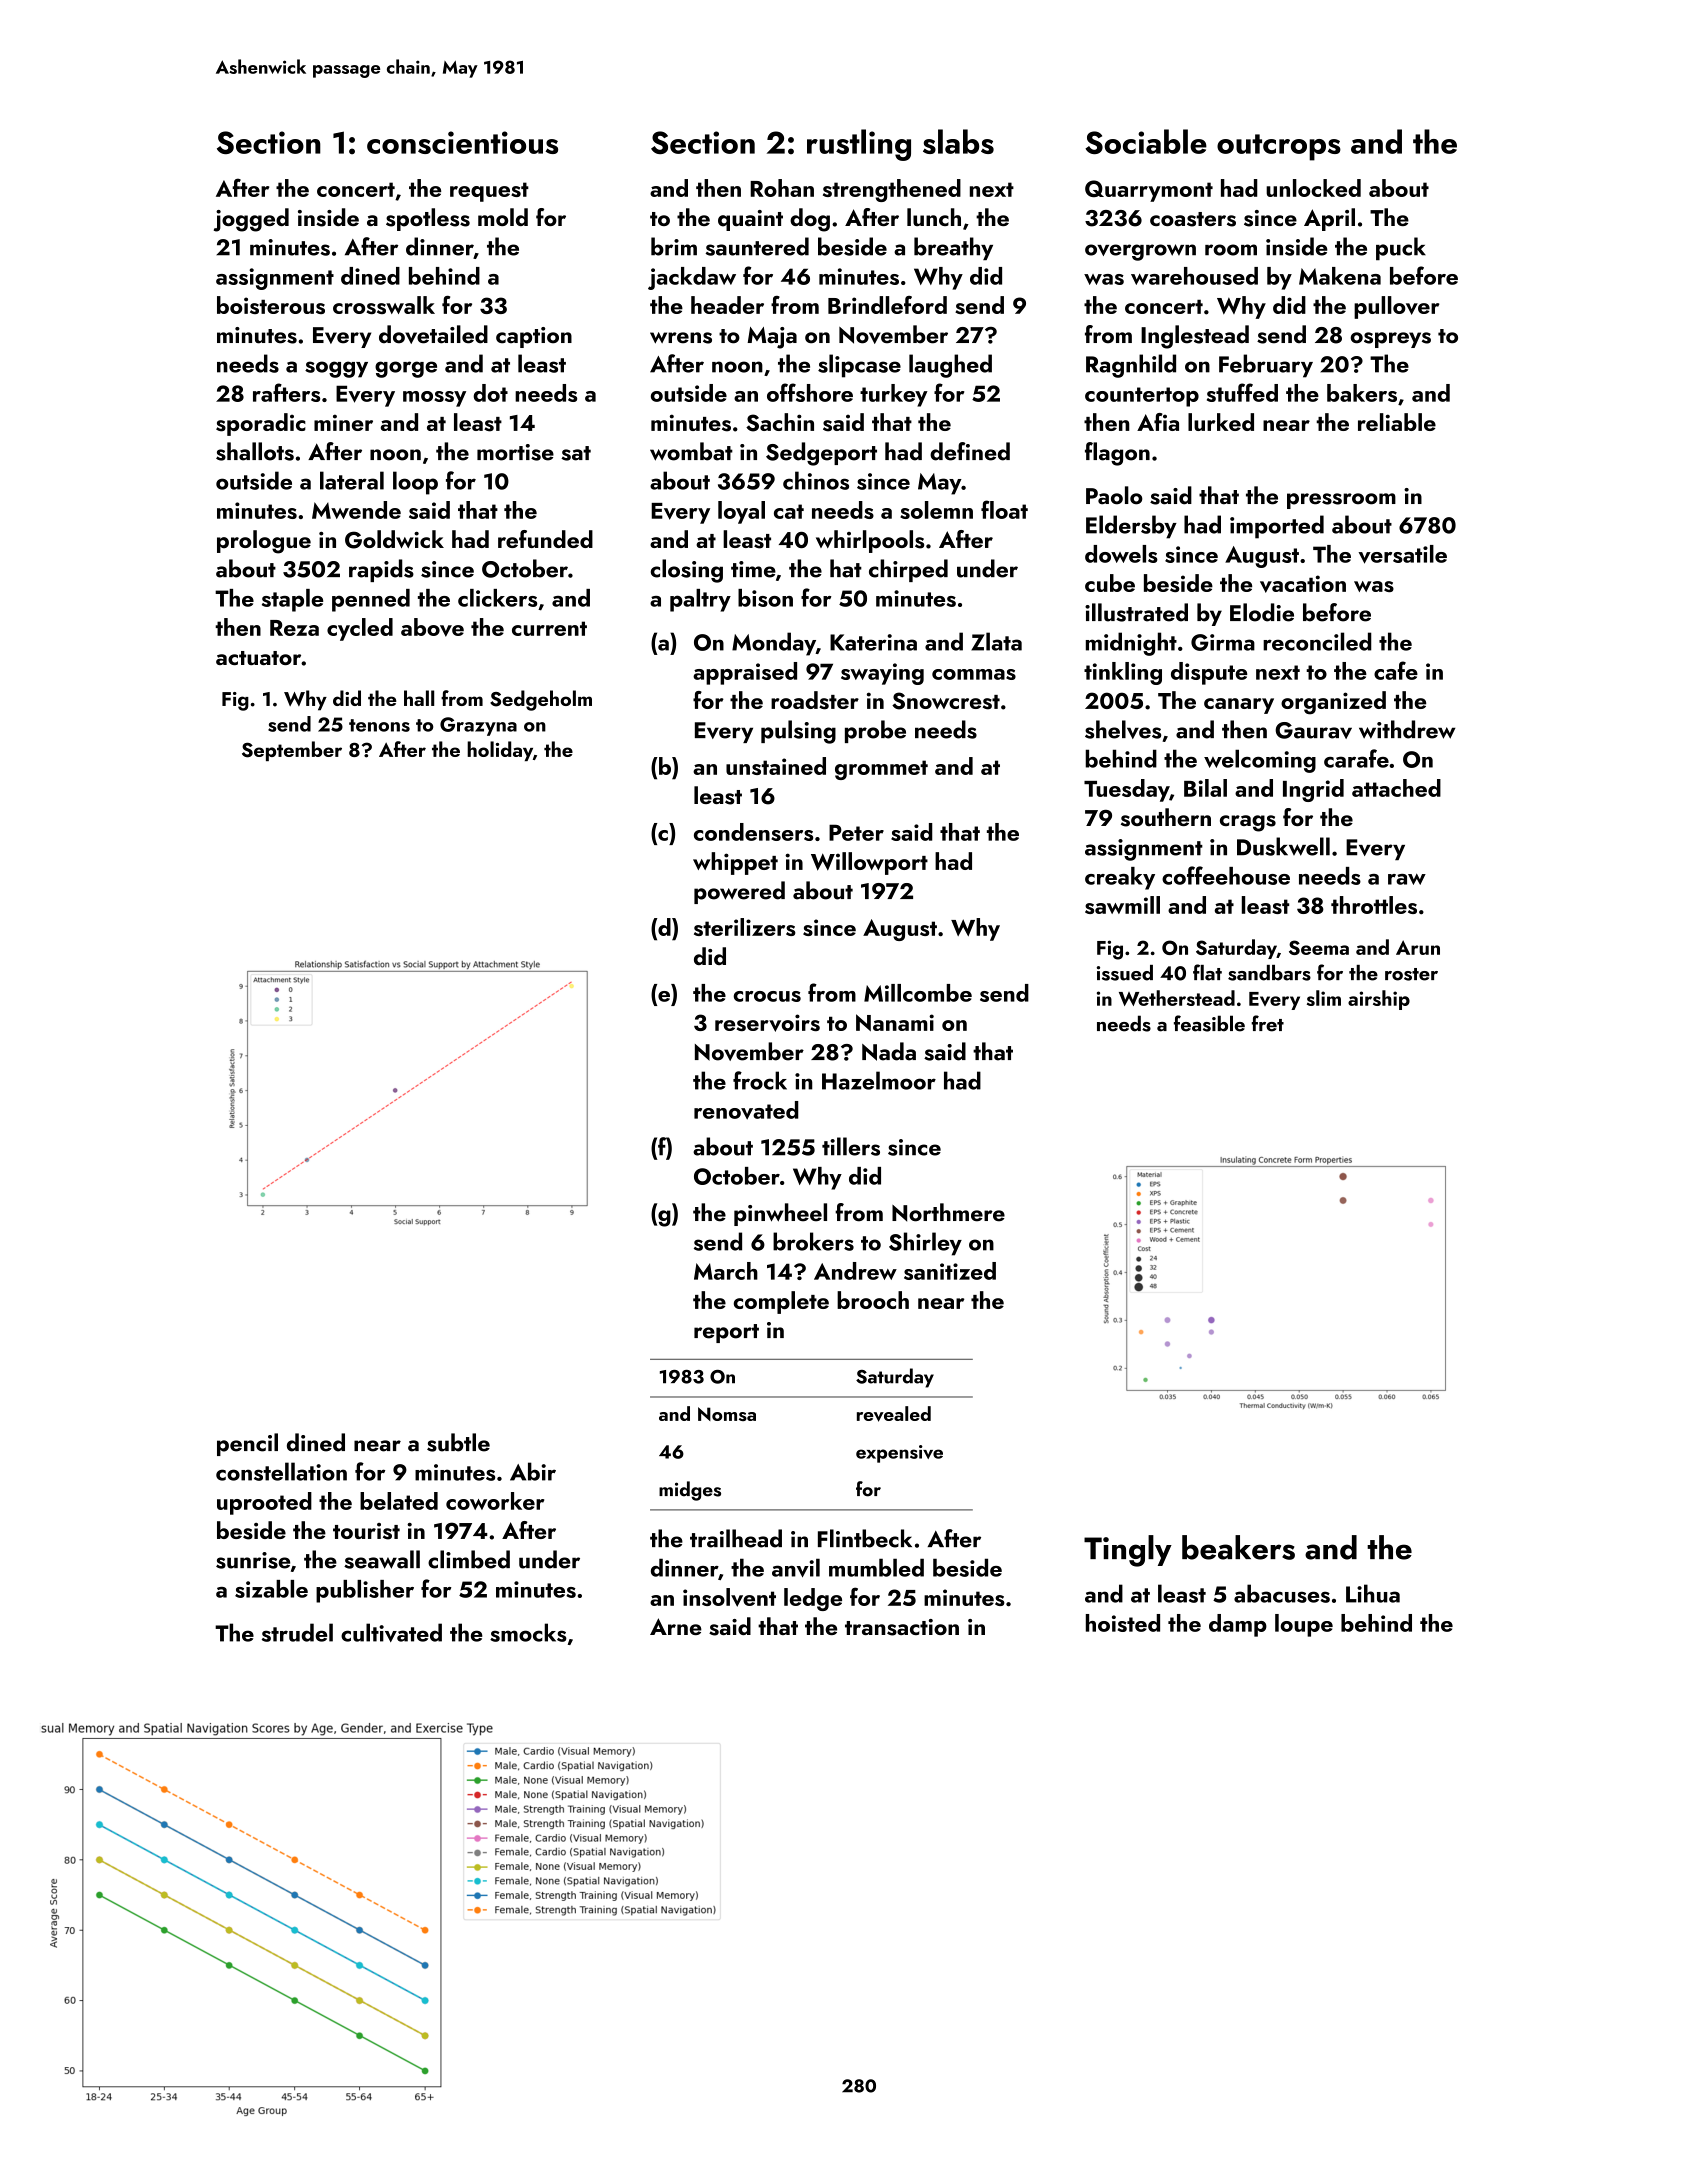  I want to click on Nomsa, so click(727, 1414).
